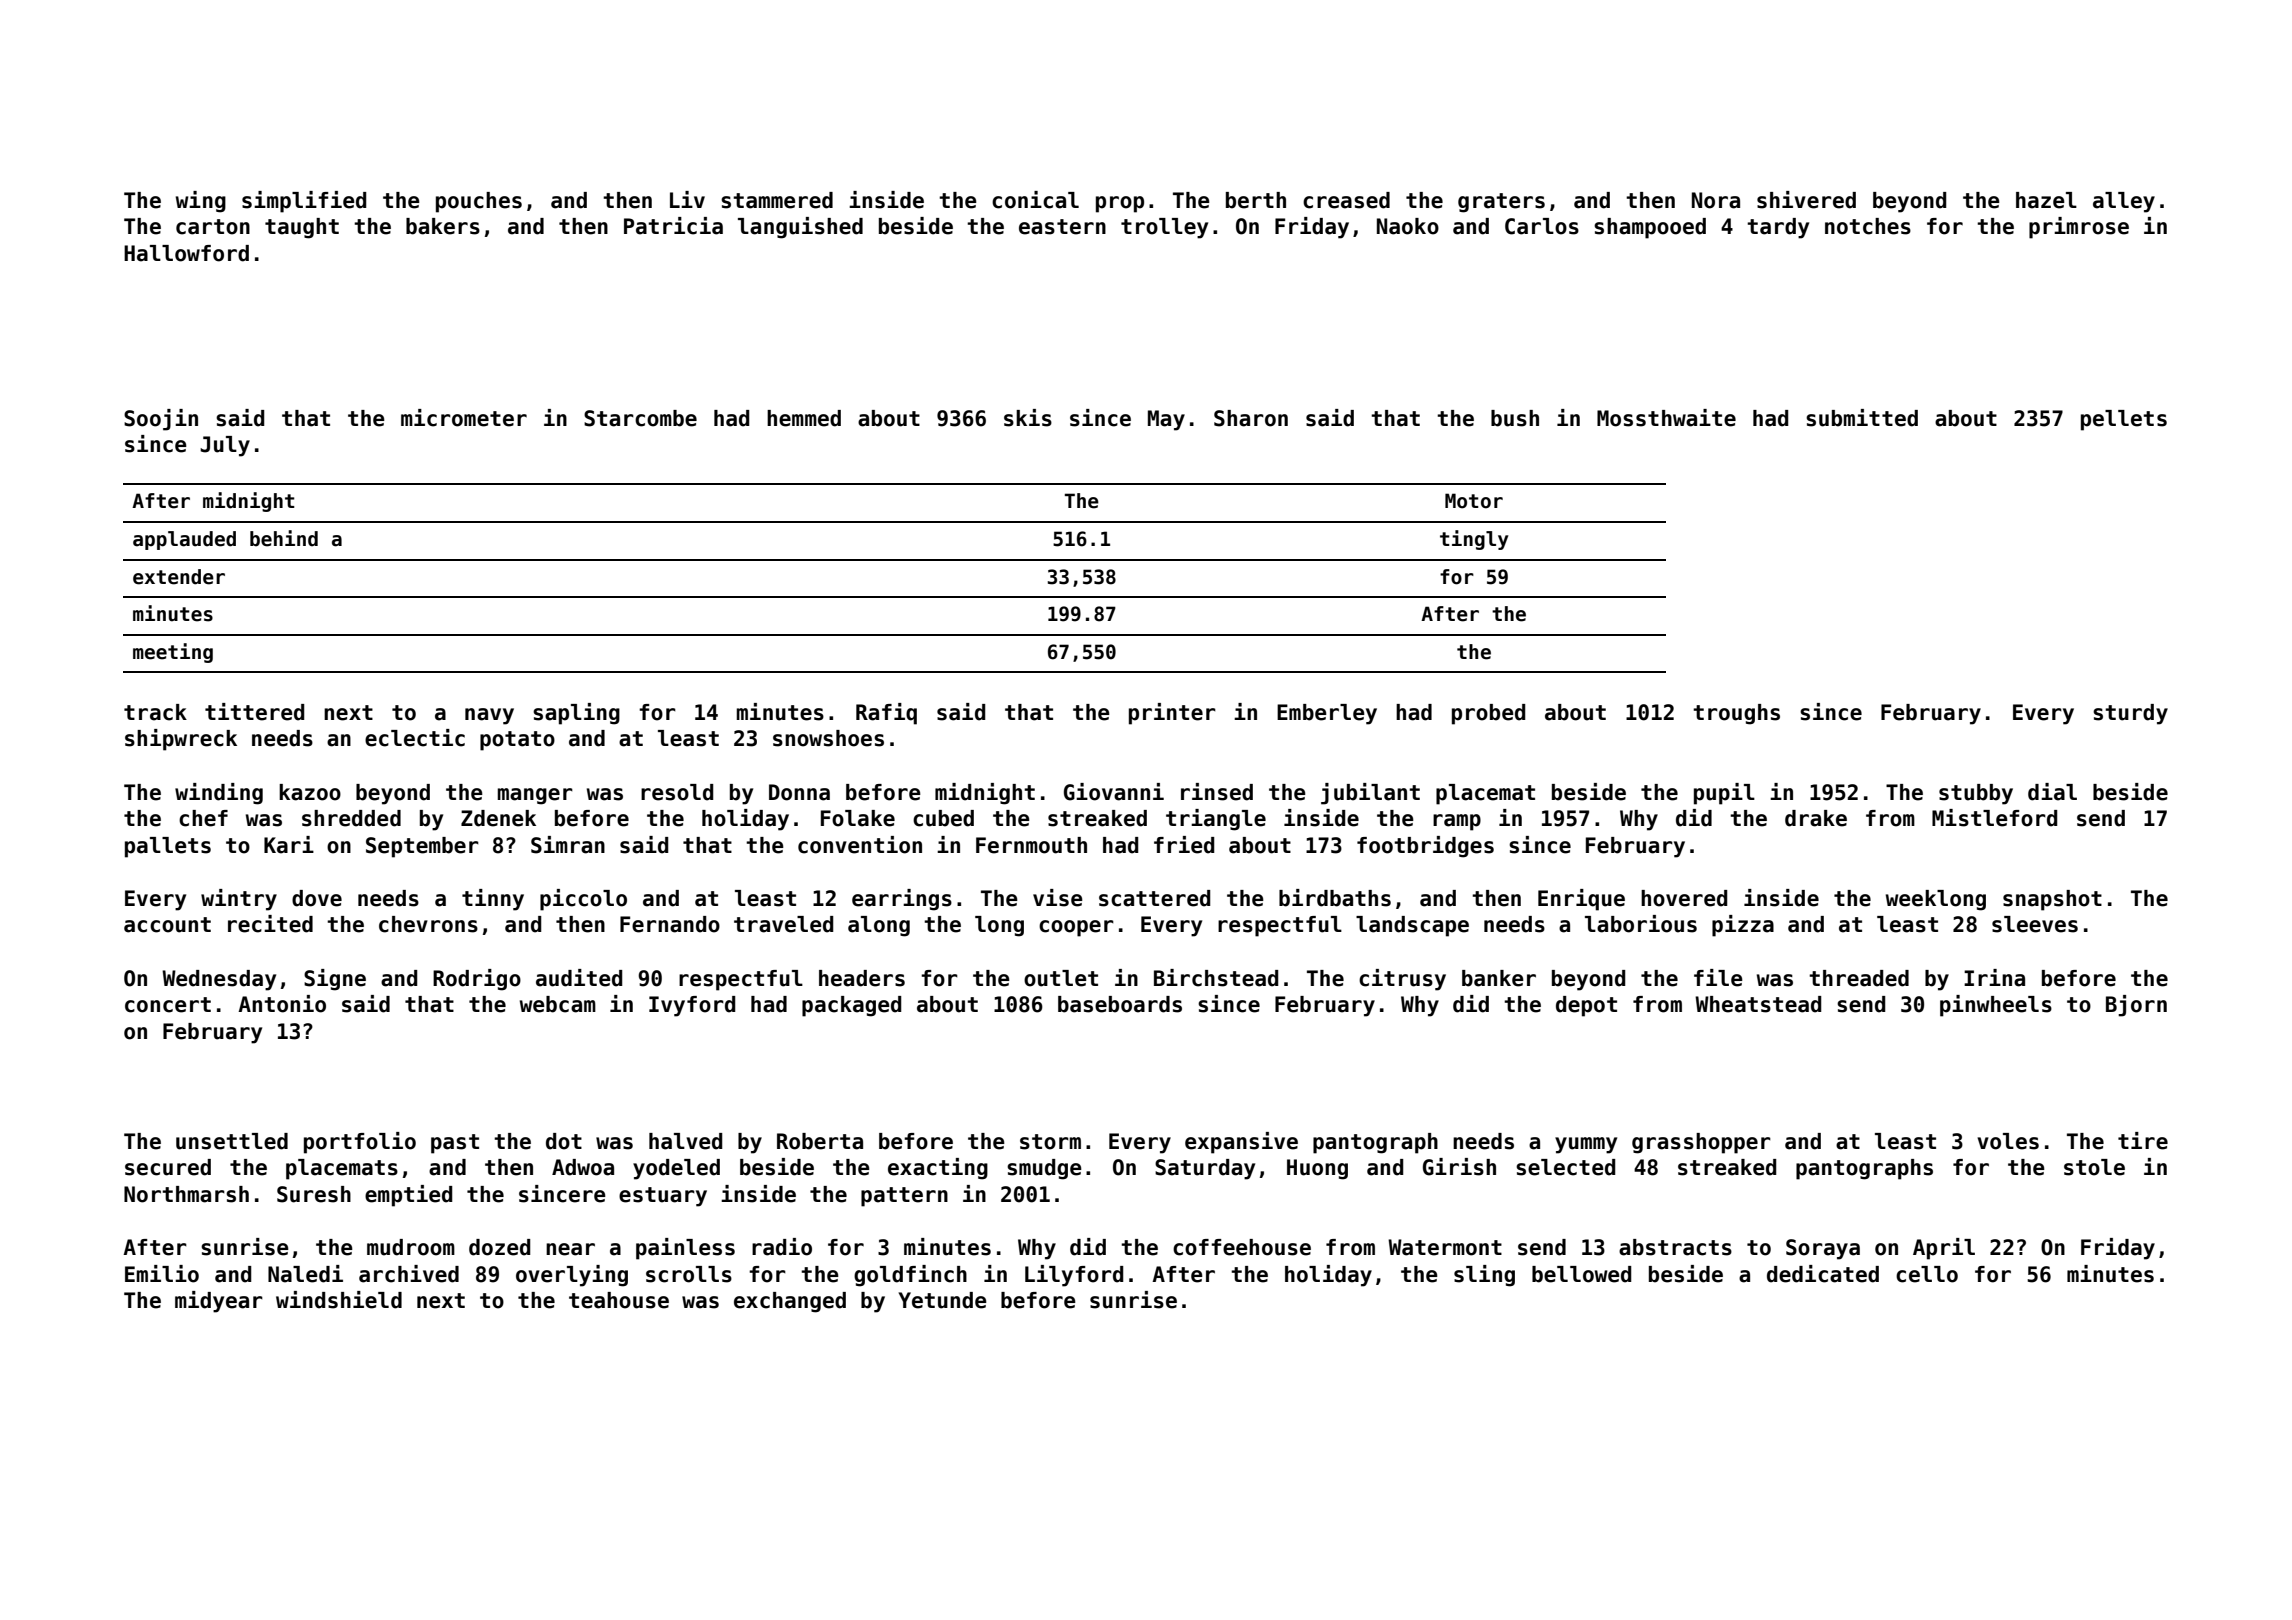 This screenshot has width=2292, height=1620. What do you see at coordinates (2124, 202) in the screenshot?
I see `alley` at bounding box center [2124, 202].
